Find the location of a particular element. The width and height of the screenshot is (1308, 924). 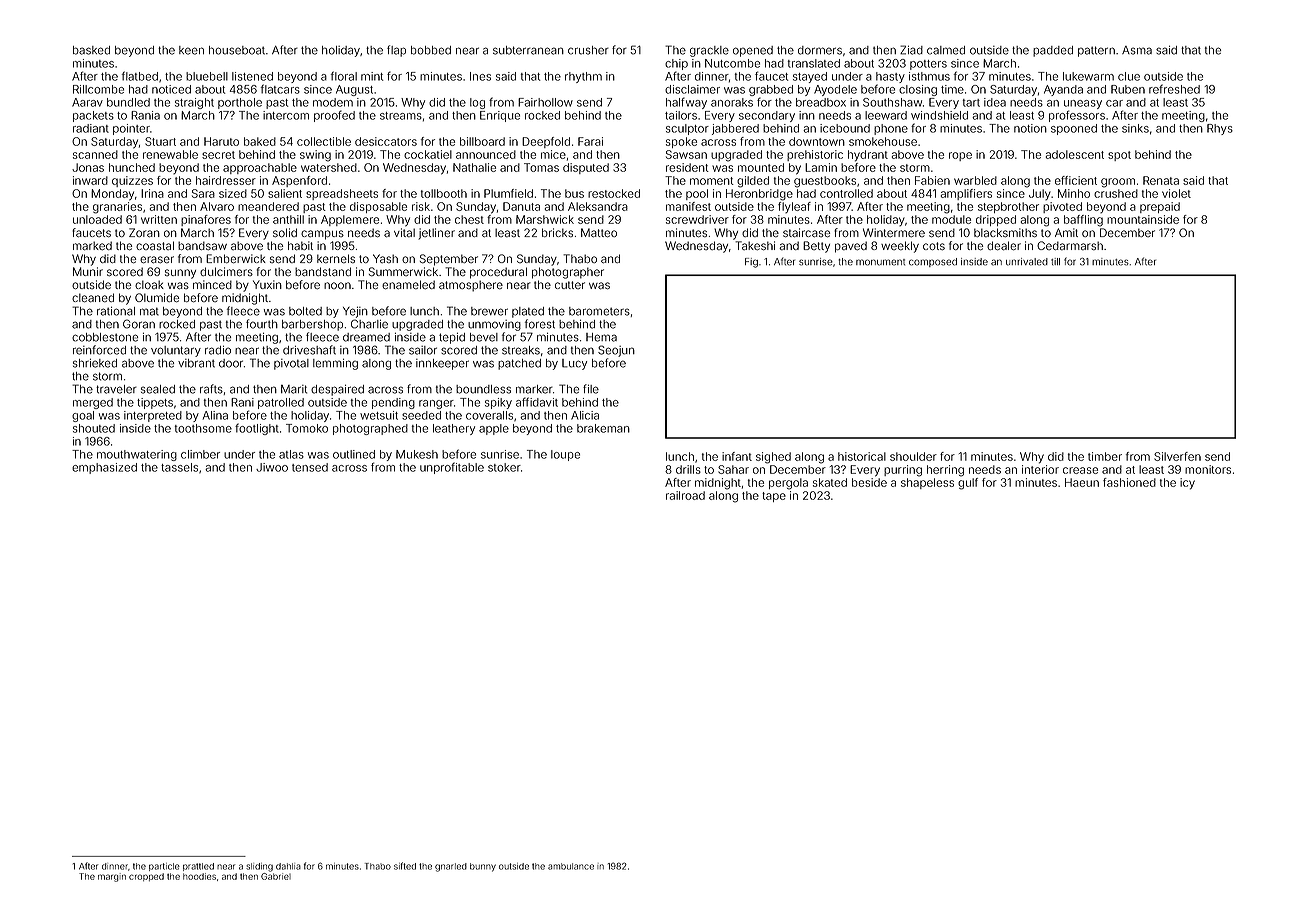

particle is located at coordinates (164, 867).
